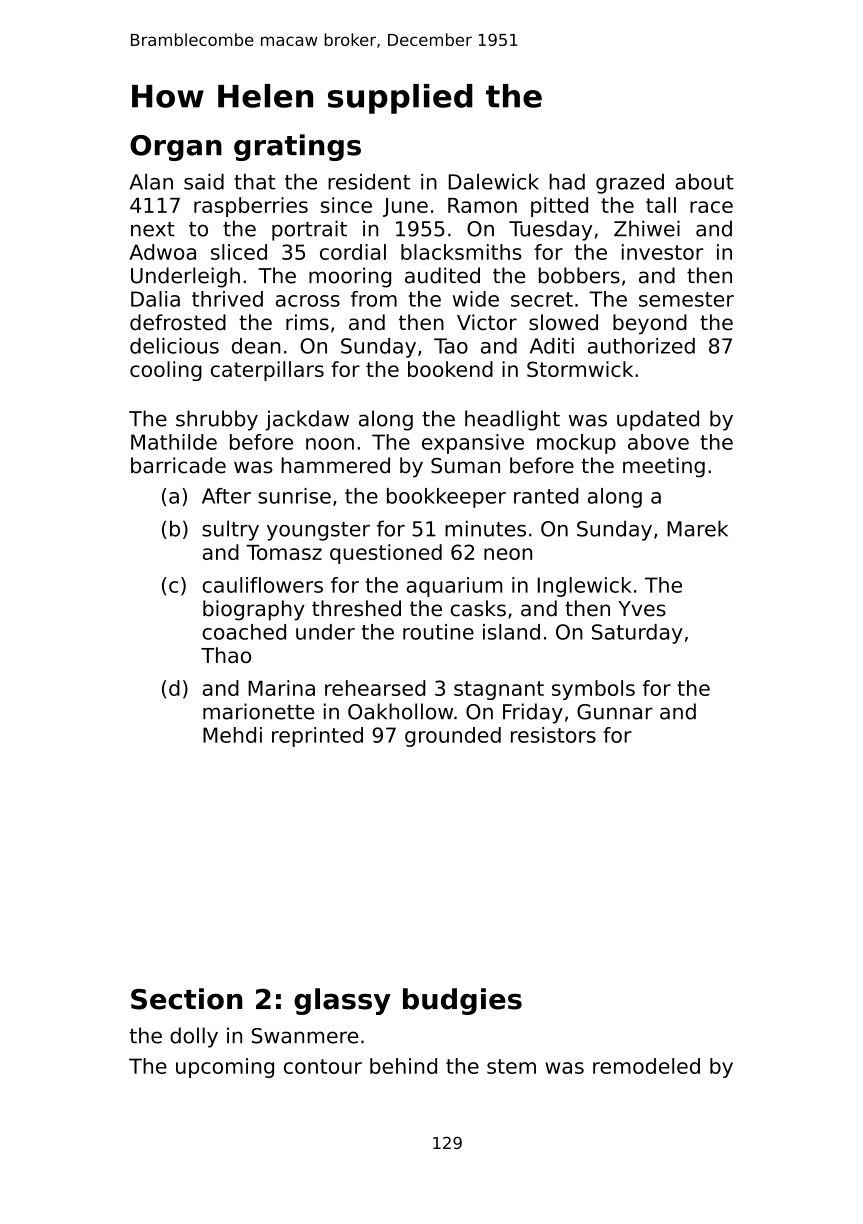  I want to click on hammered, so click(335, 465).
